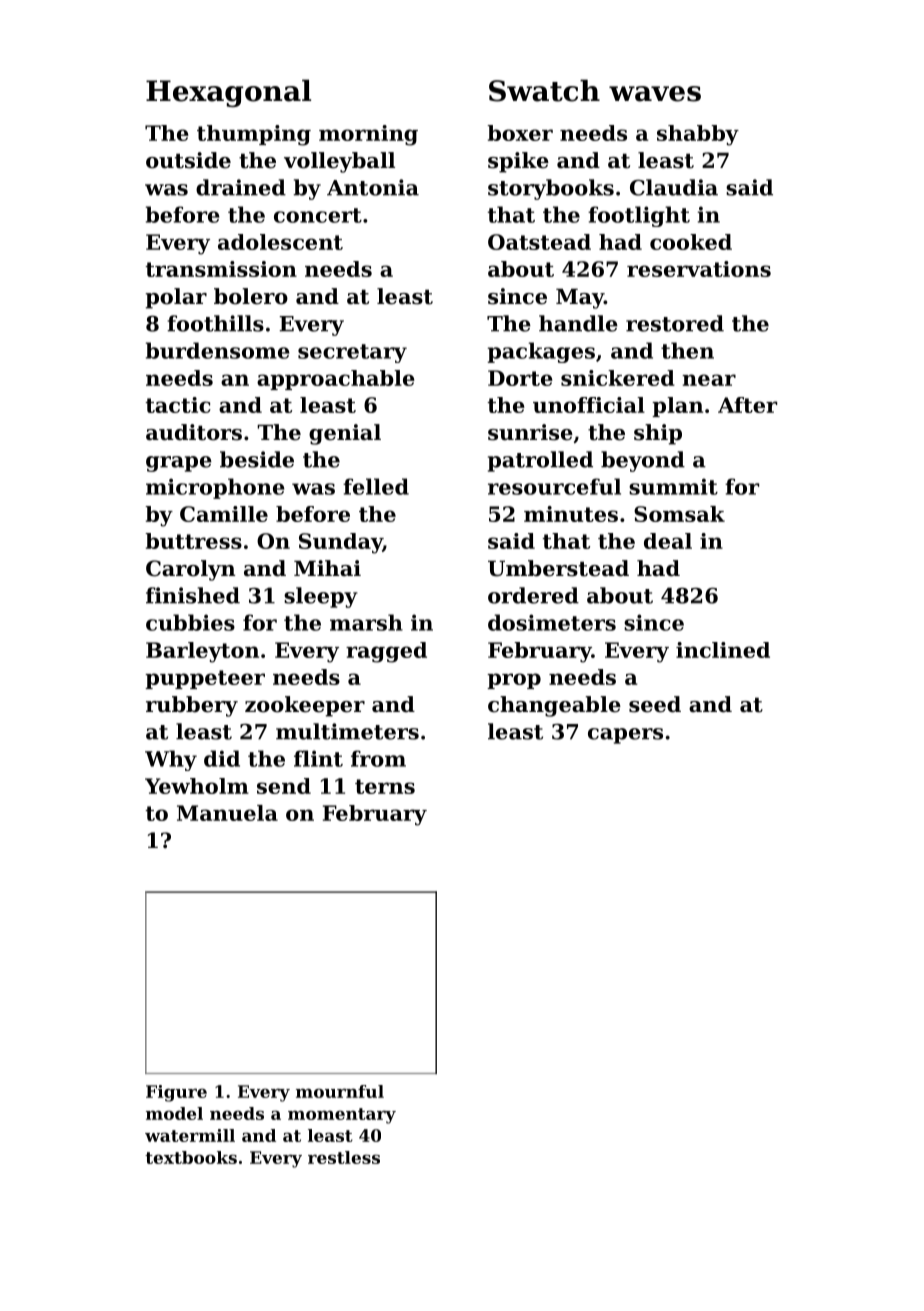 This page has width=924, height=1311. I want to click on foothills, so click(215, 323).
